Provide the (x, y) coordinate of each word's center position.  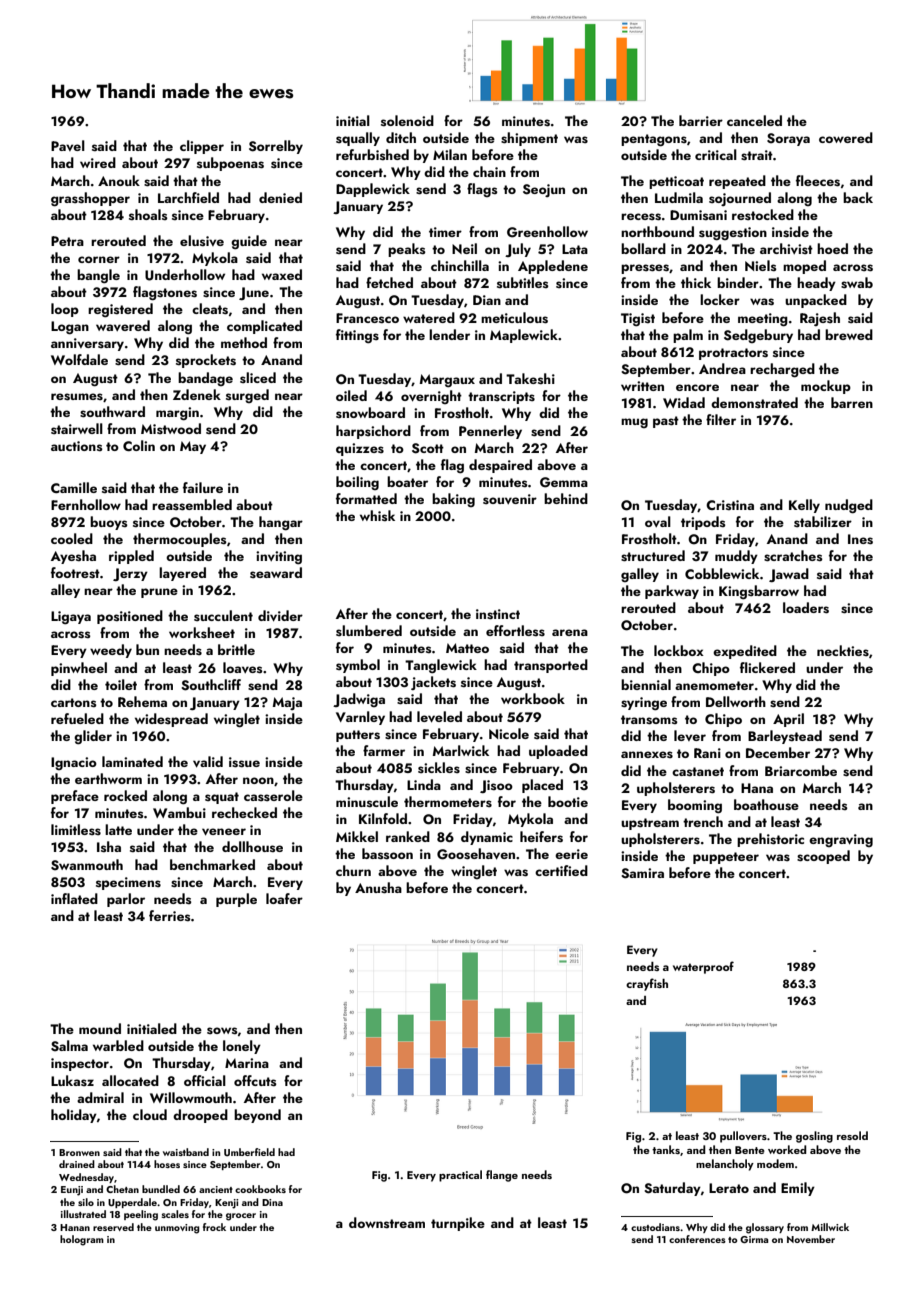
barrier (701, 120)
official (205, 1080)
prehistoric (770, 840)
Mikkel (357, 836)
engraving (841, 840)
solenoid (407, 120)
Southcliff (211, 685)
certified (561, 870)
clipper (202, 147)
